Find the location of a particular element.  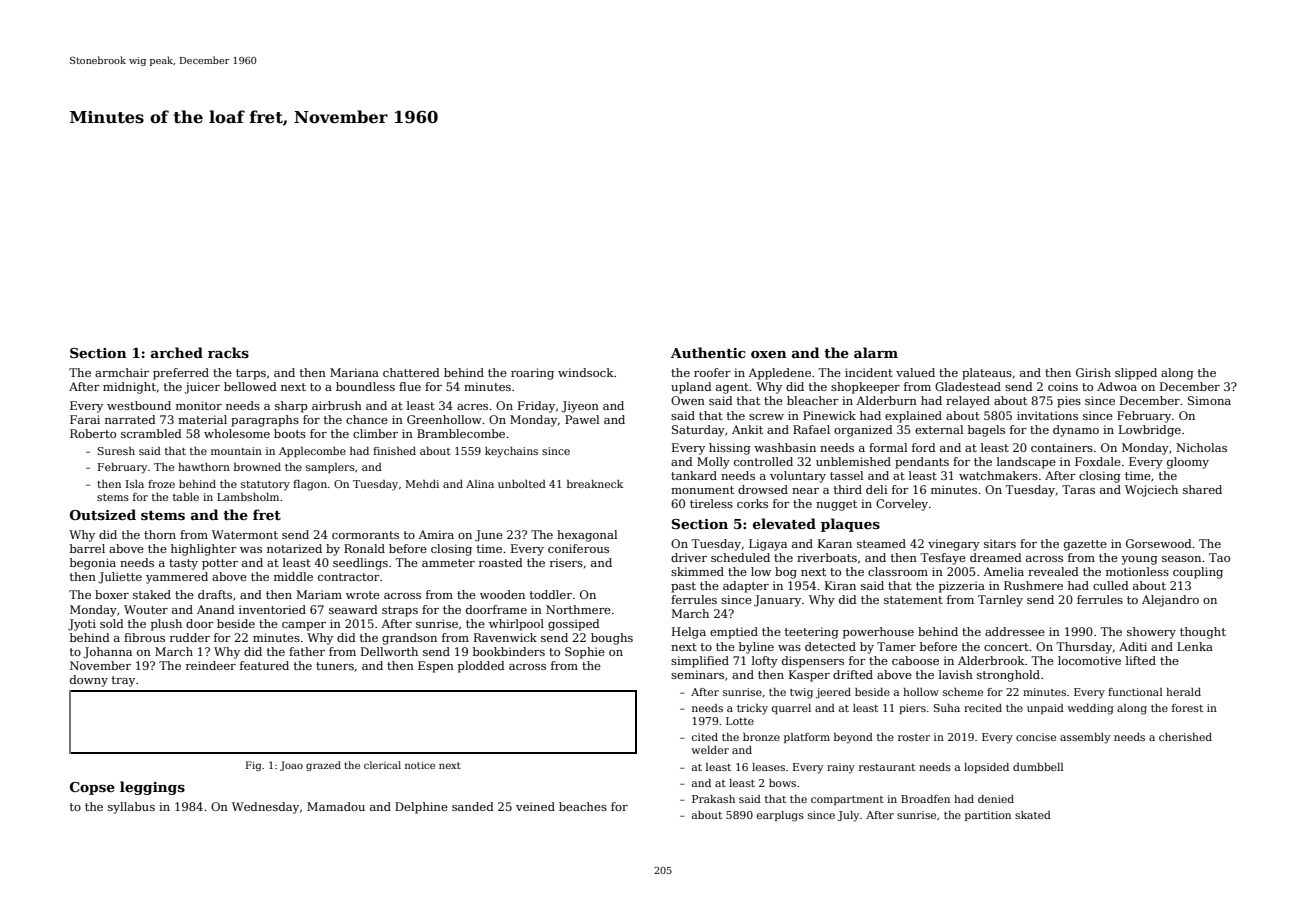

arched is located at coordinates (177, 352).
